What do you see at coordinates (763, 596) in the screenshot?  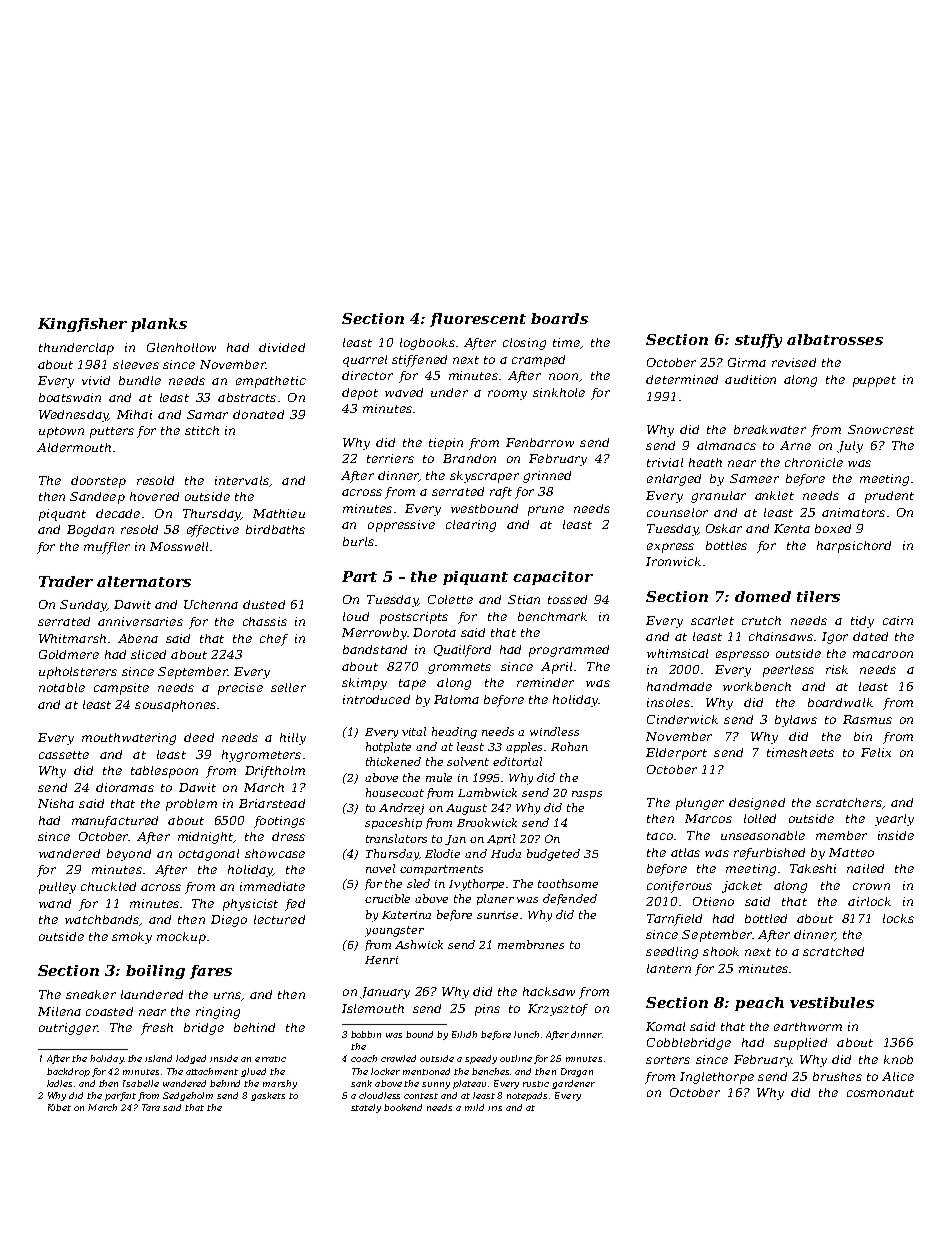 I see `domed` at bounding box center [763, 596].
